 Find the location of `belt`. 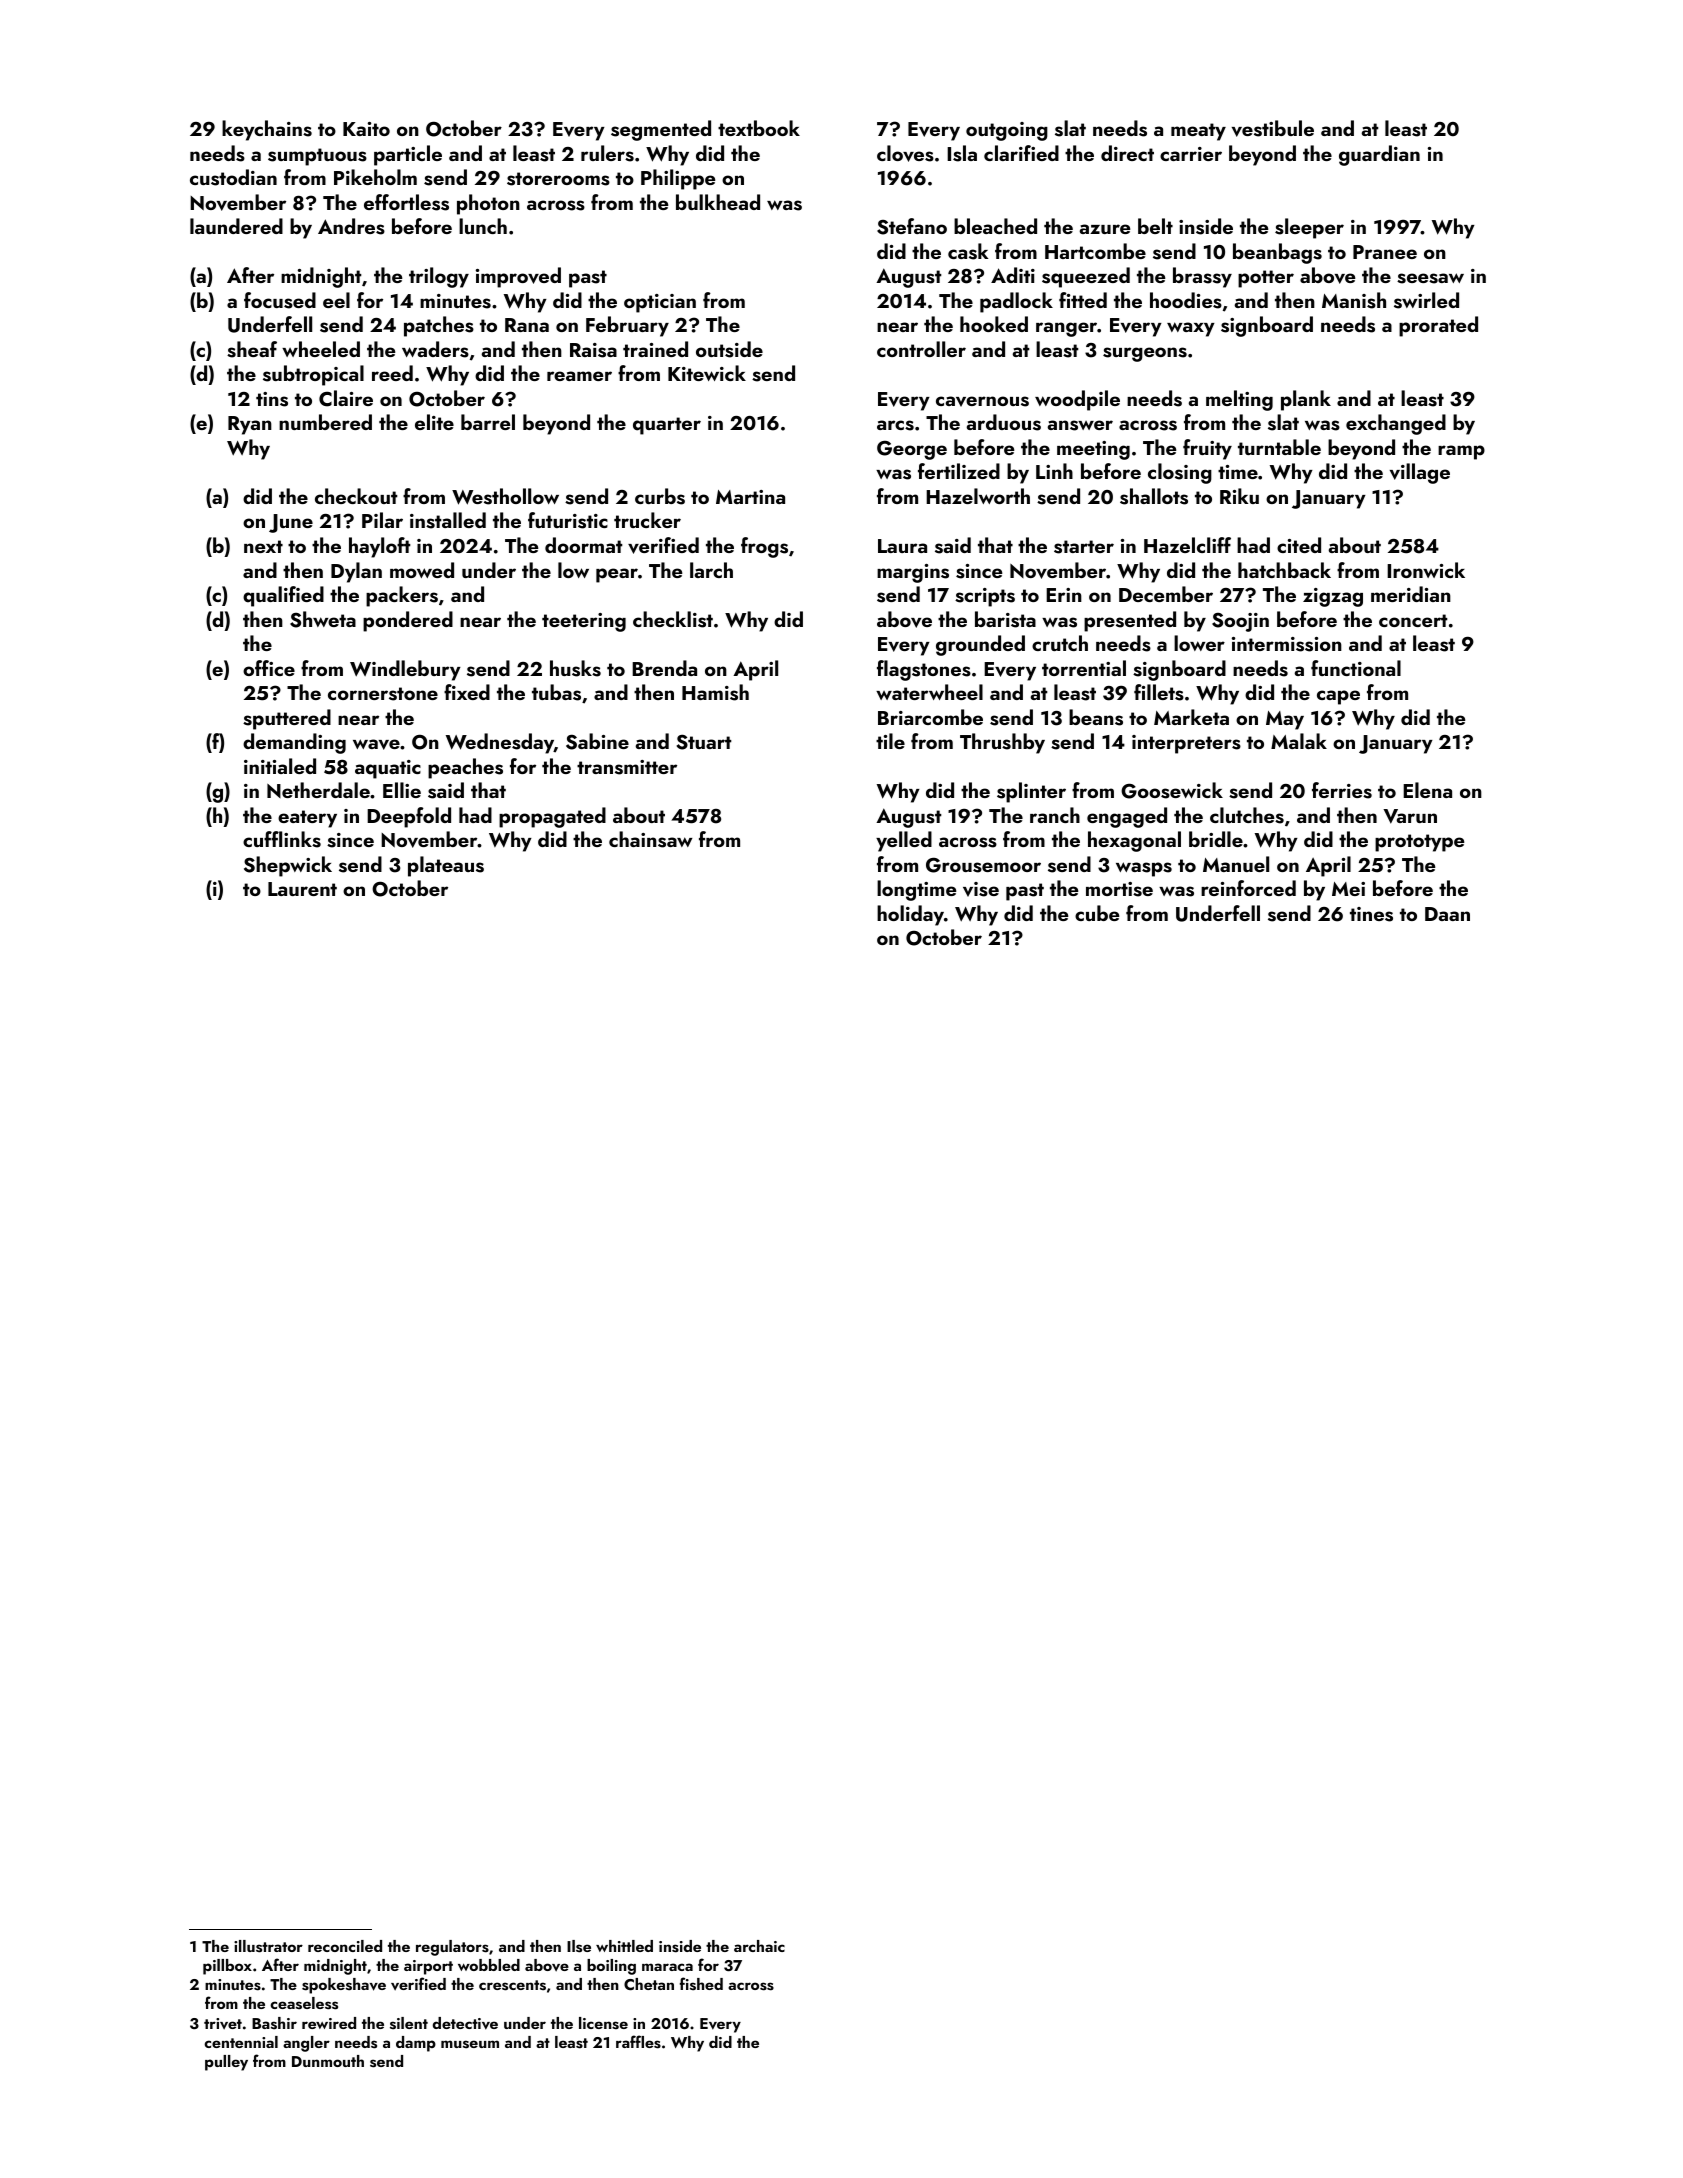

belt is located at coordinates (1155, 226).
